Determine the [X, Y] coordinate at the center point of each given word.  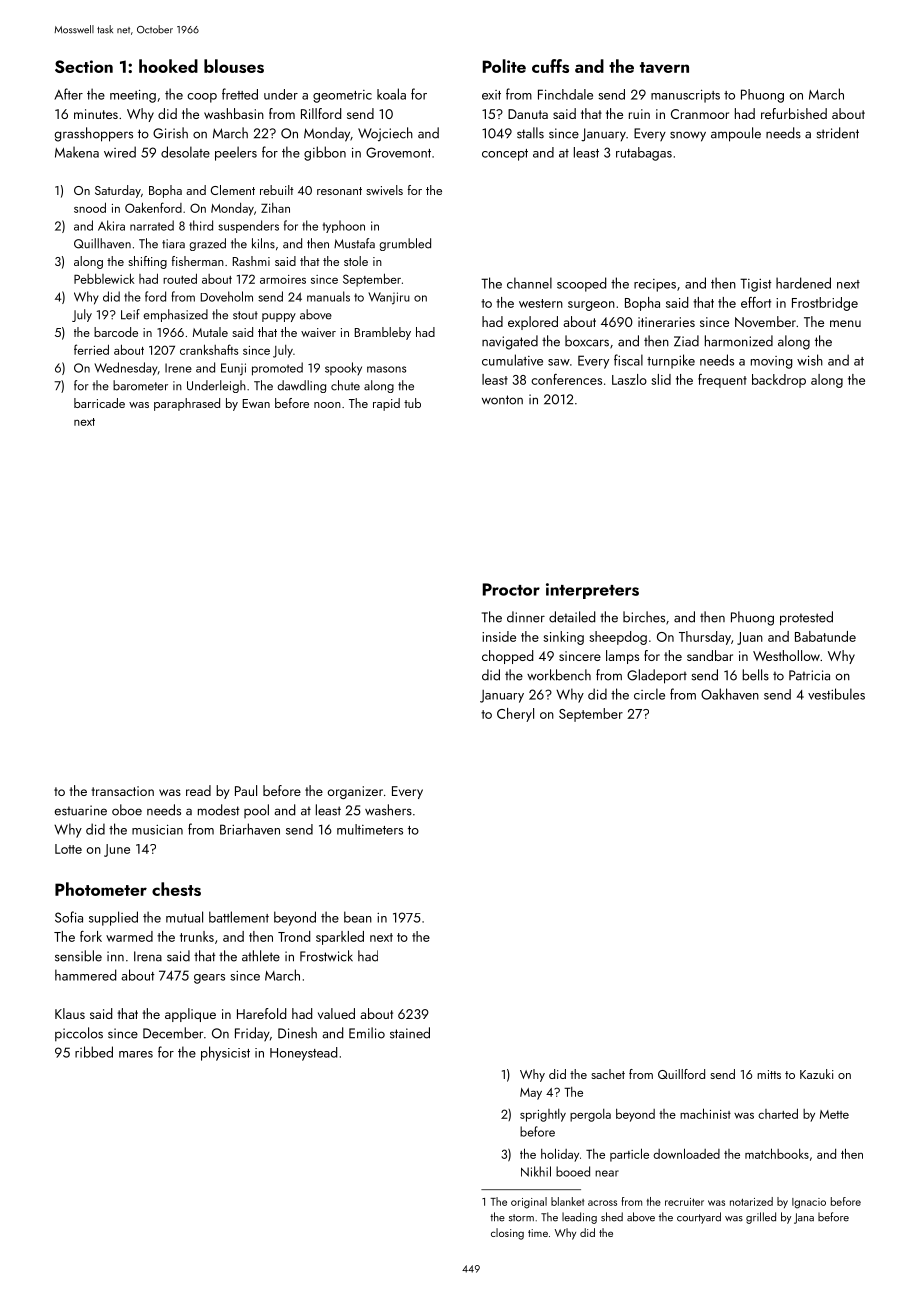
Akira [111, 225]
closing [507, 1234]
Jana [804, 1218]
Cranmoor [700, 114]
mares [136, 1054]
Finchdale [565, 94]
